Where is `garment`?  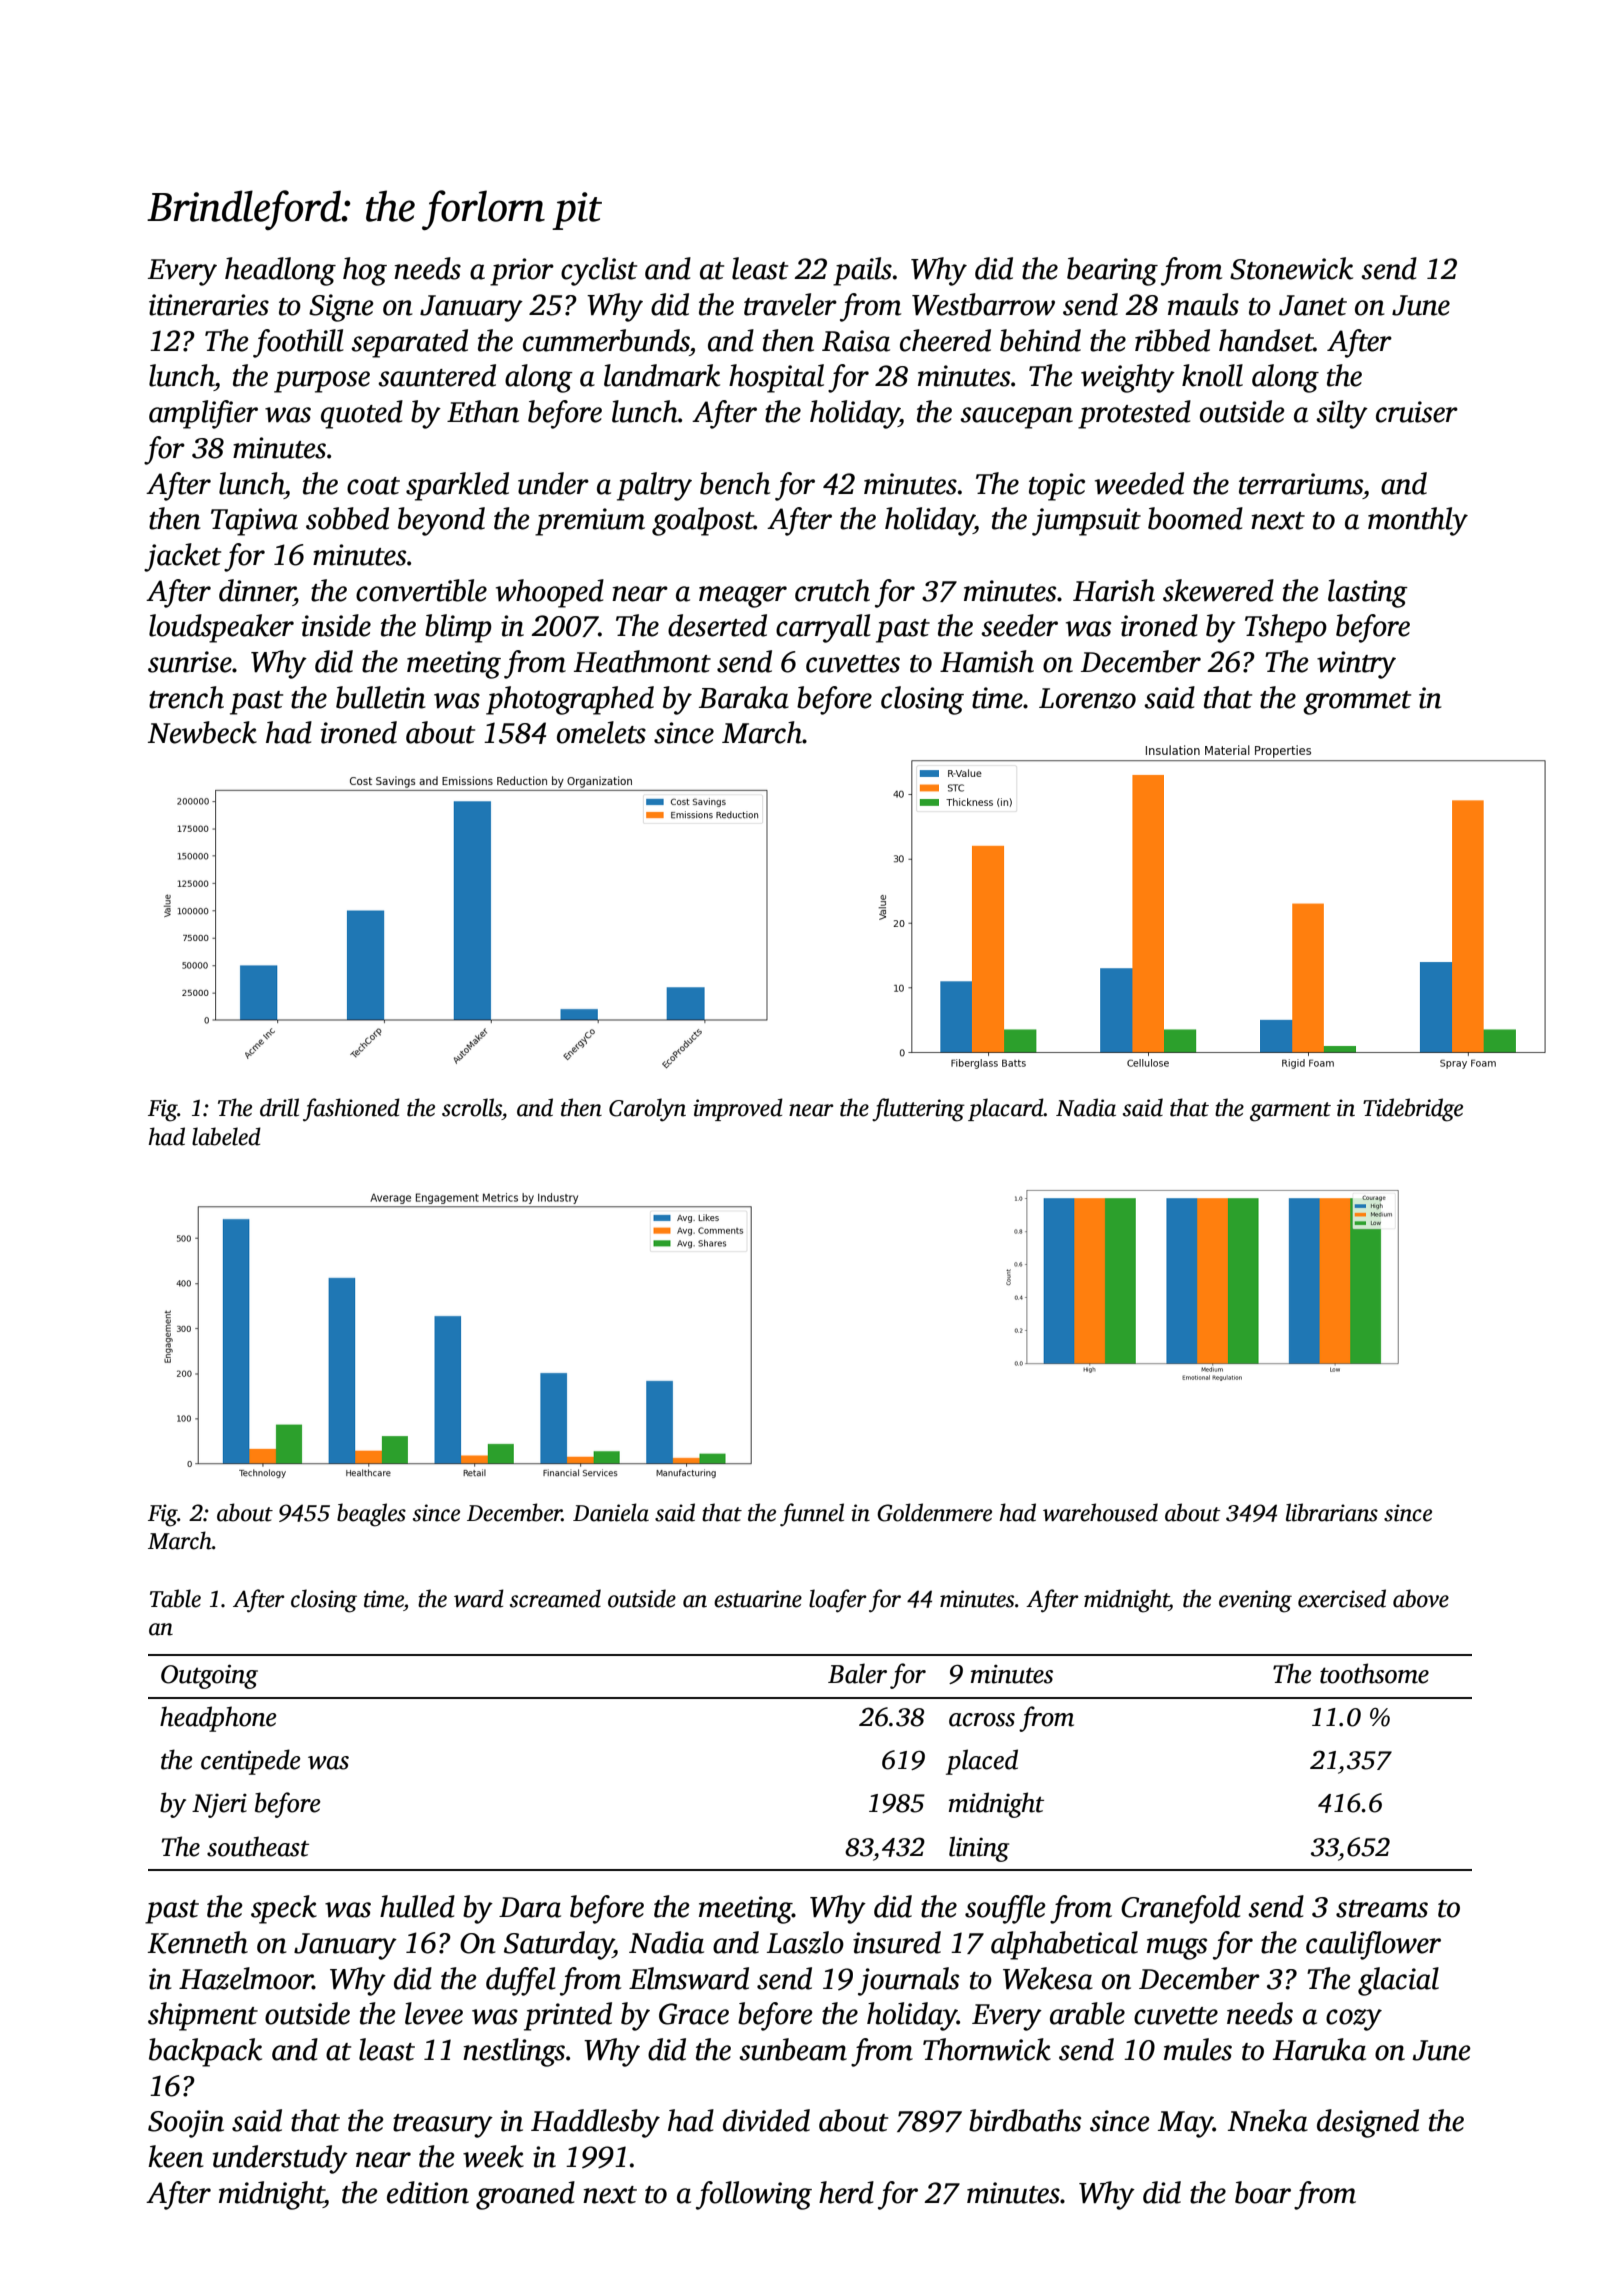 garment is located at coordinates (1290, 1112).
